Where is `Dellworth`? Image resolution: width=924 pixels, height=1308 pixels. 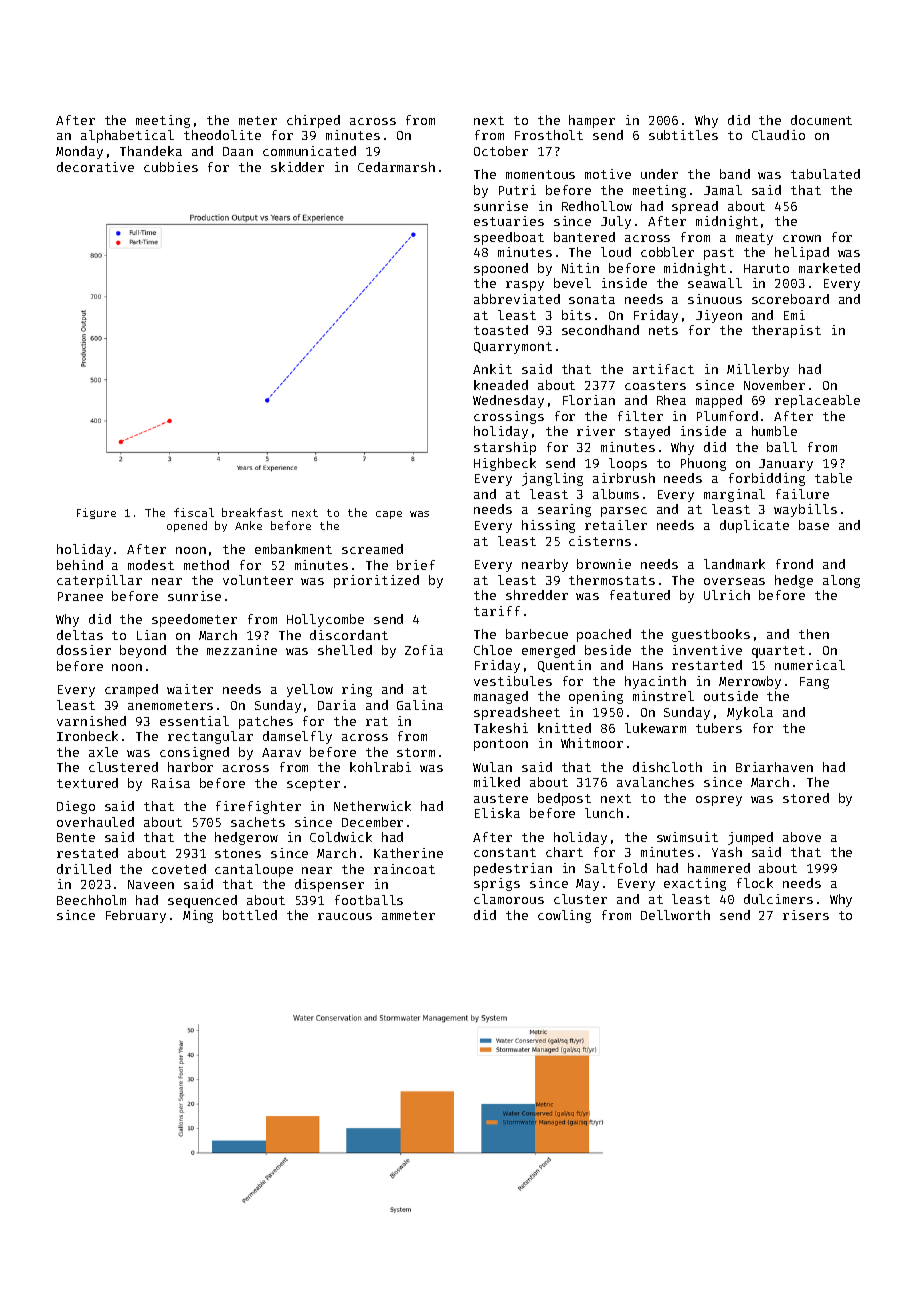
Dellworth is located at coordinates (675, 915).
